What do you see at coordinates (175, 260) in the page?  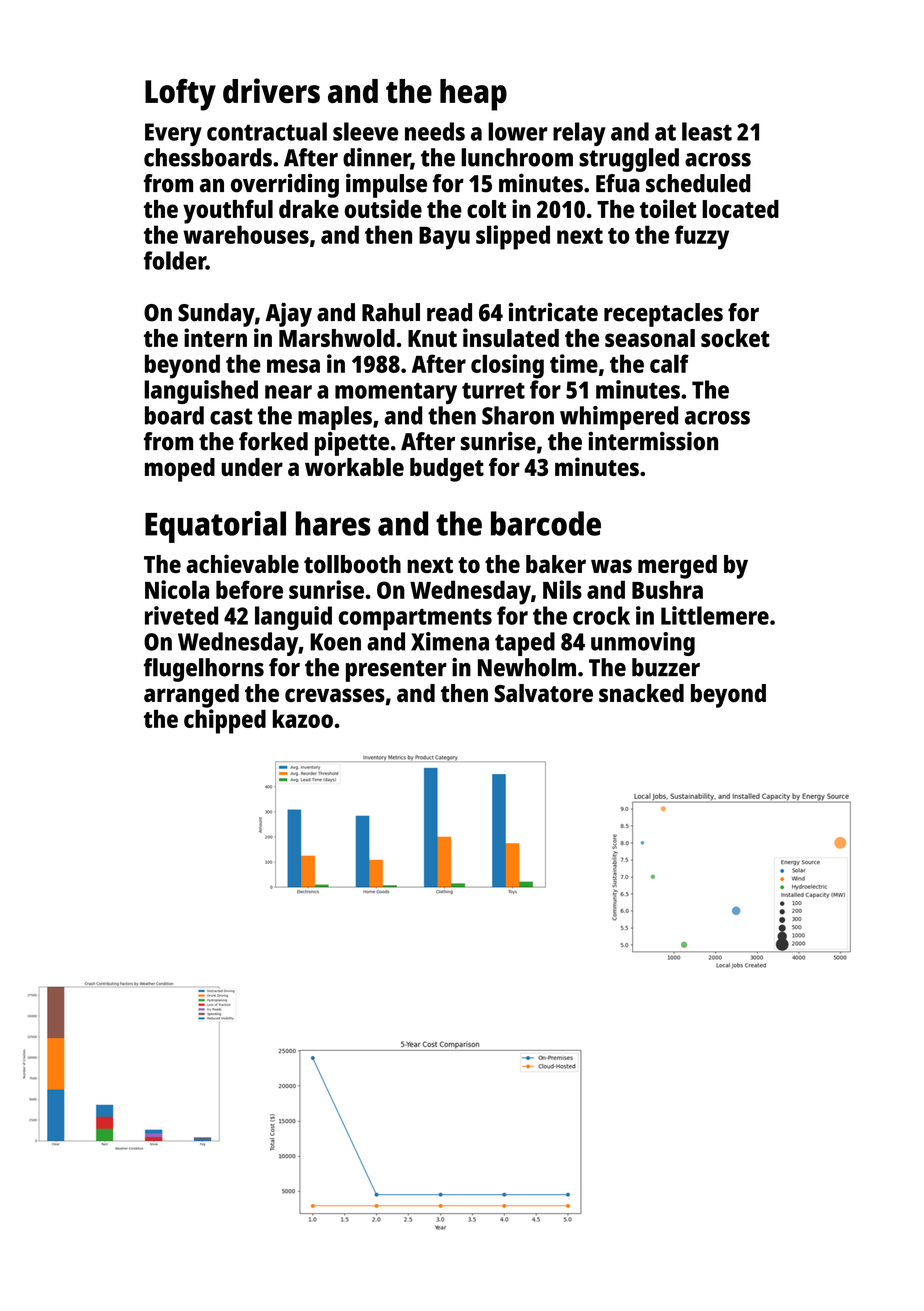 I see `folder` at bounding box center [175, 260].
